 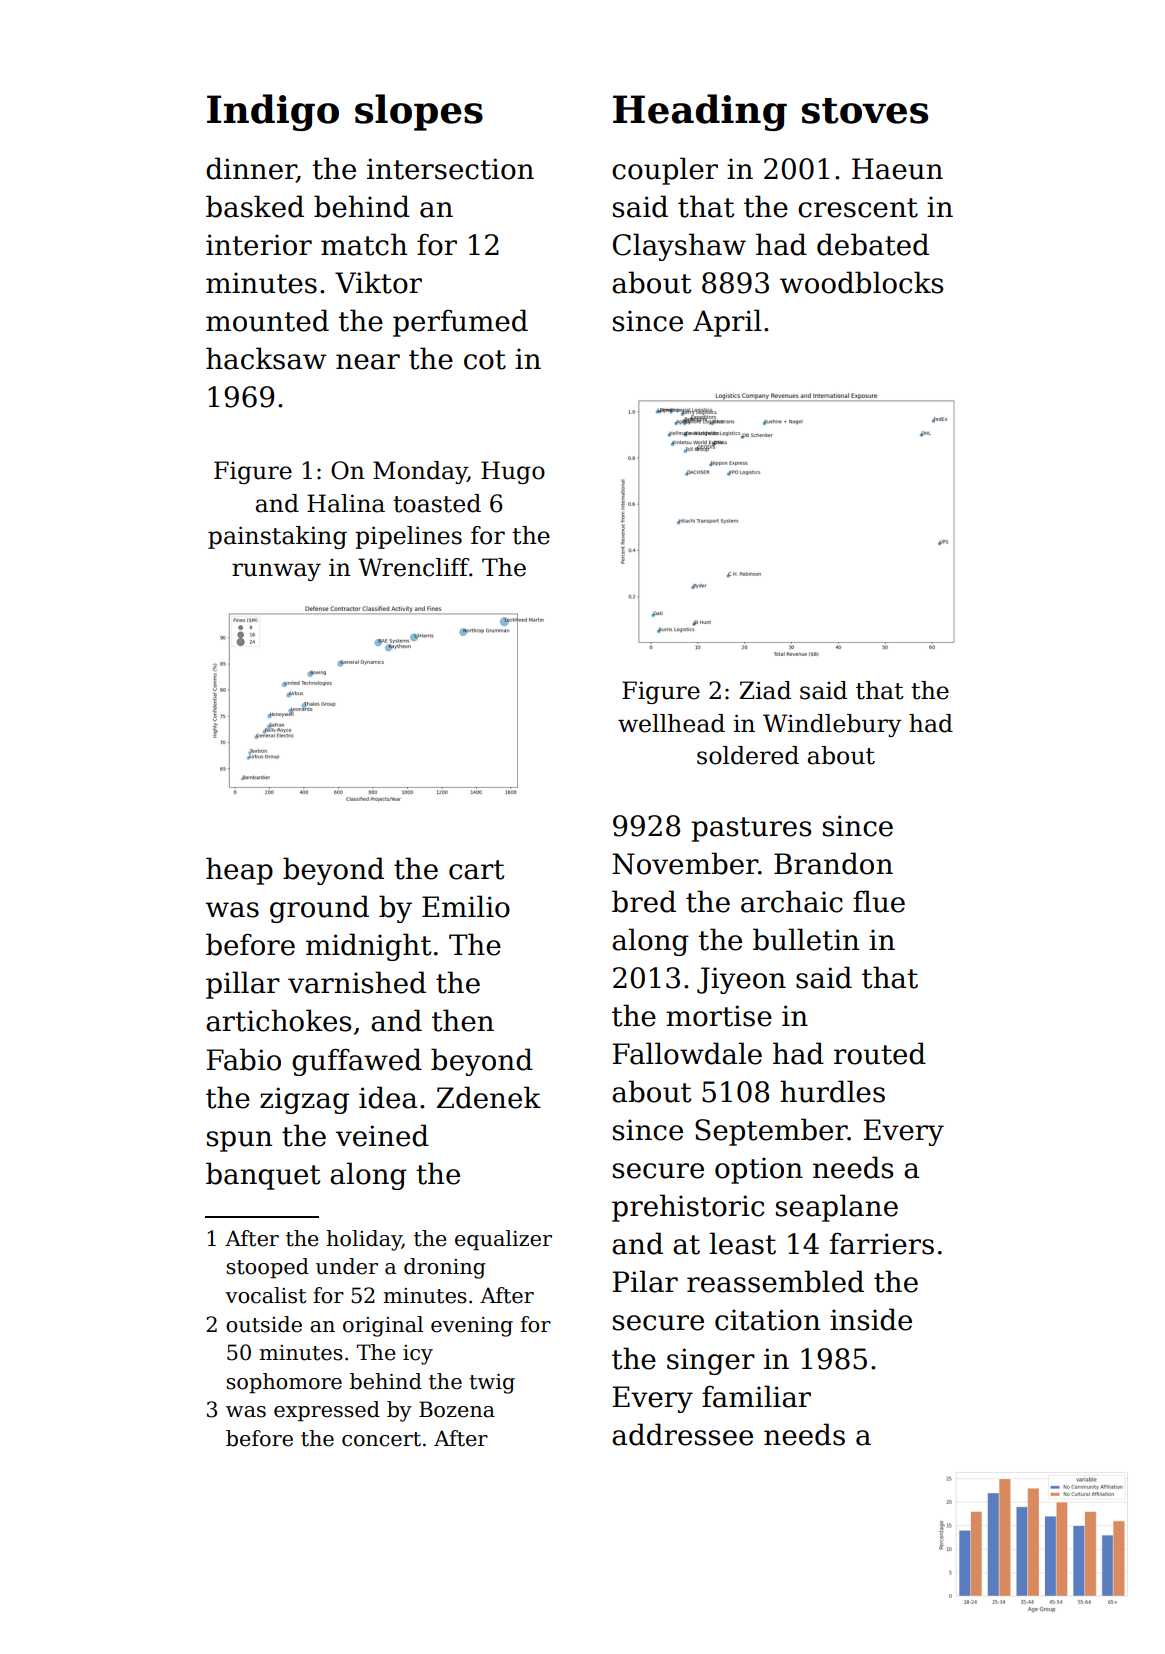 What do you see at coordinates (346, 503) in the screenshot?
I see `Halina` at bounding box center [346, 503].
